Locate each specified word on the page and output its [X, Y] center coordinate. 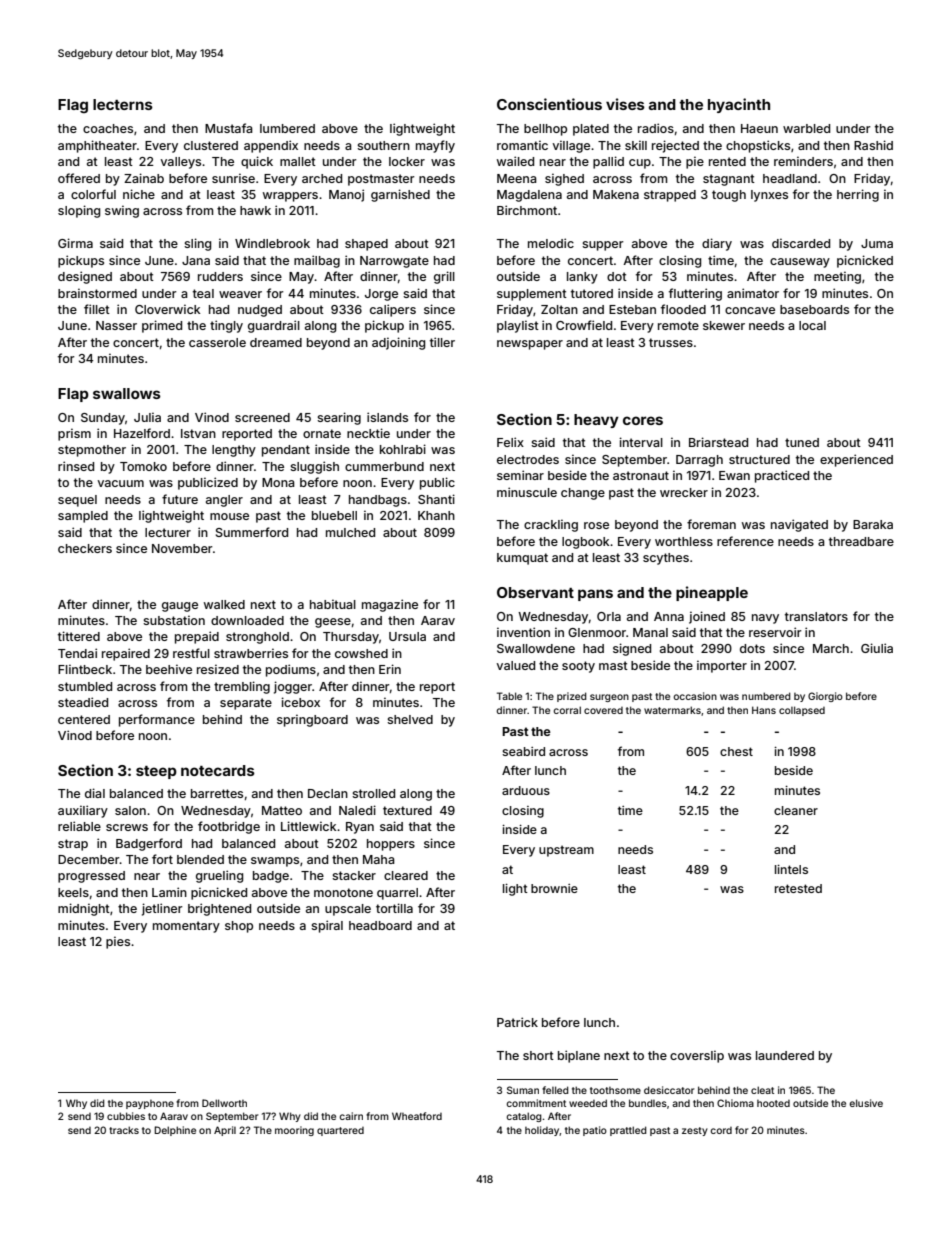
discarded [801, 243]
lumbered [287, 128]
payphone [150, 1104]
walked [224, 604]
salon [130, 810]
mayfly [435, 146]
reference [745, 541]
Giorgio [825, 697]
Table [509, 696]
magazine [390, 605]
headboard [380, 925]
